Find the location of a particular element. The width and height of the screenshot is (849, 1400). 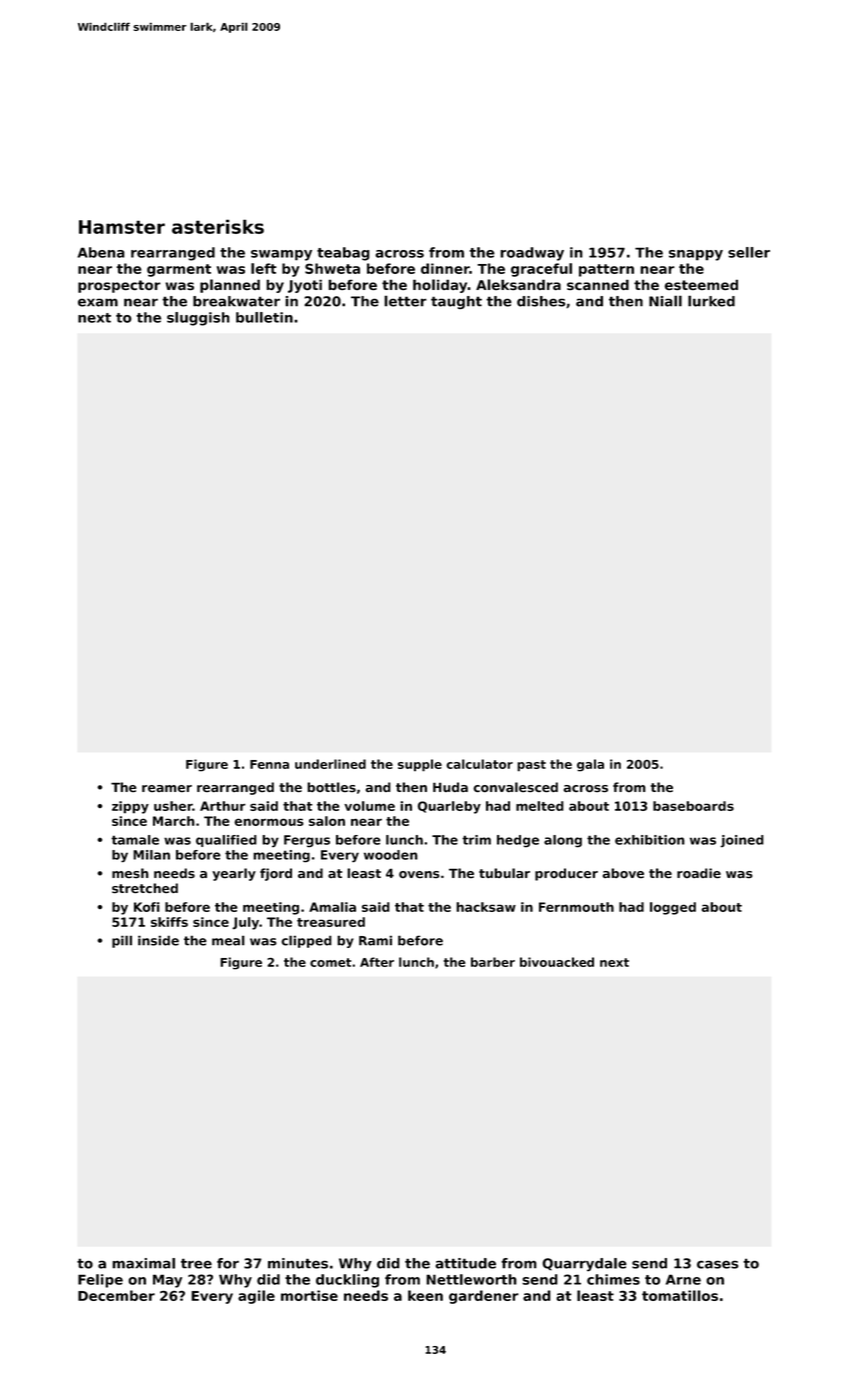

dishes is located at coordinates (541, 301).
